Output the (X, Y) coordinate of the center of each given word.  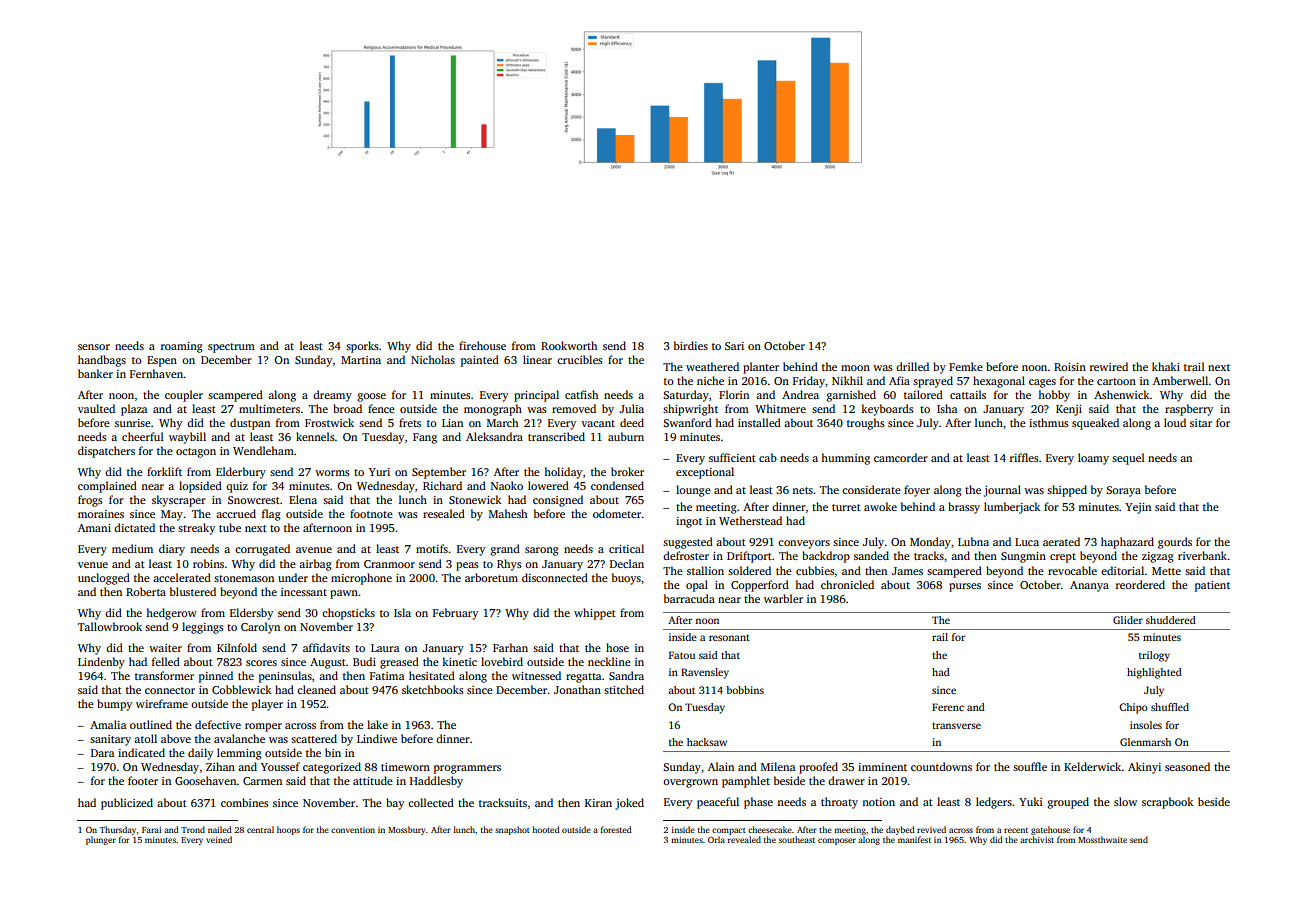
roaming (182, 347)
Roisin (1070, 367)
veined (219, 839)
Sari (734, 346)
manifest (914, 839)
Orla (716, 839)
